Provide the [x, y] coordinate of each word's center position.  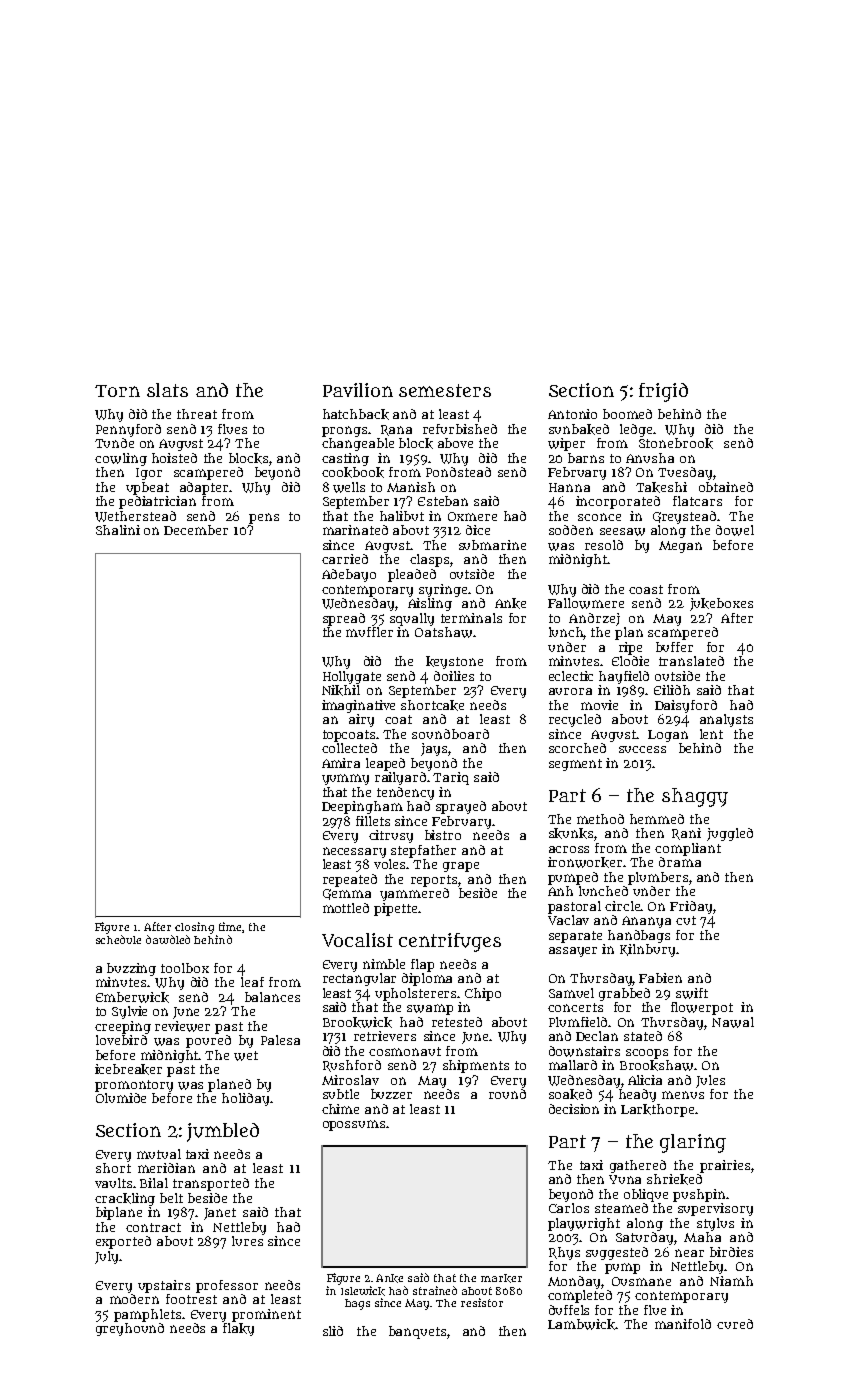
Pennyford [128, 430]
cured [735, 1324]
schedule [118, 939]
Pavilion [358, 390]
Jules [710, 1081]
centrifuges [450, 942]
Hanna [569, 487]
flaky [238, 1329]
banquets [417, 1332]
